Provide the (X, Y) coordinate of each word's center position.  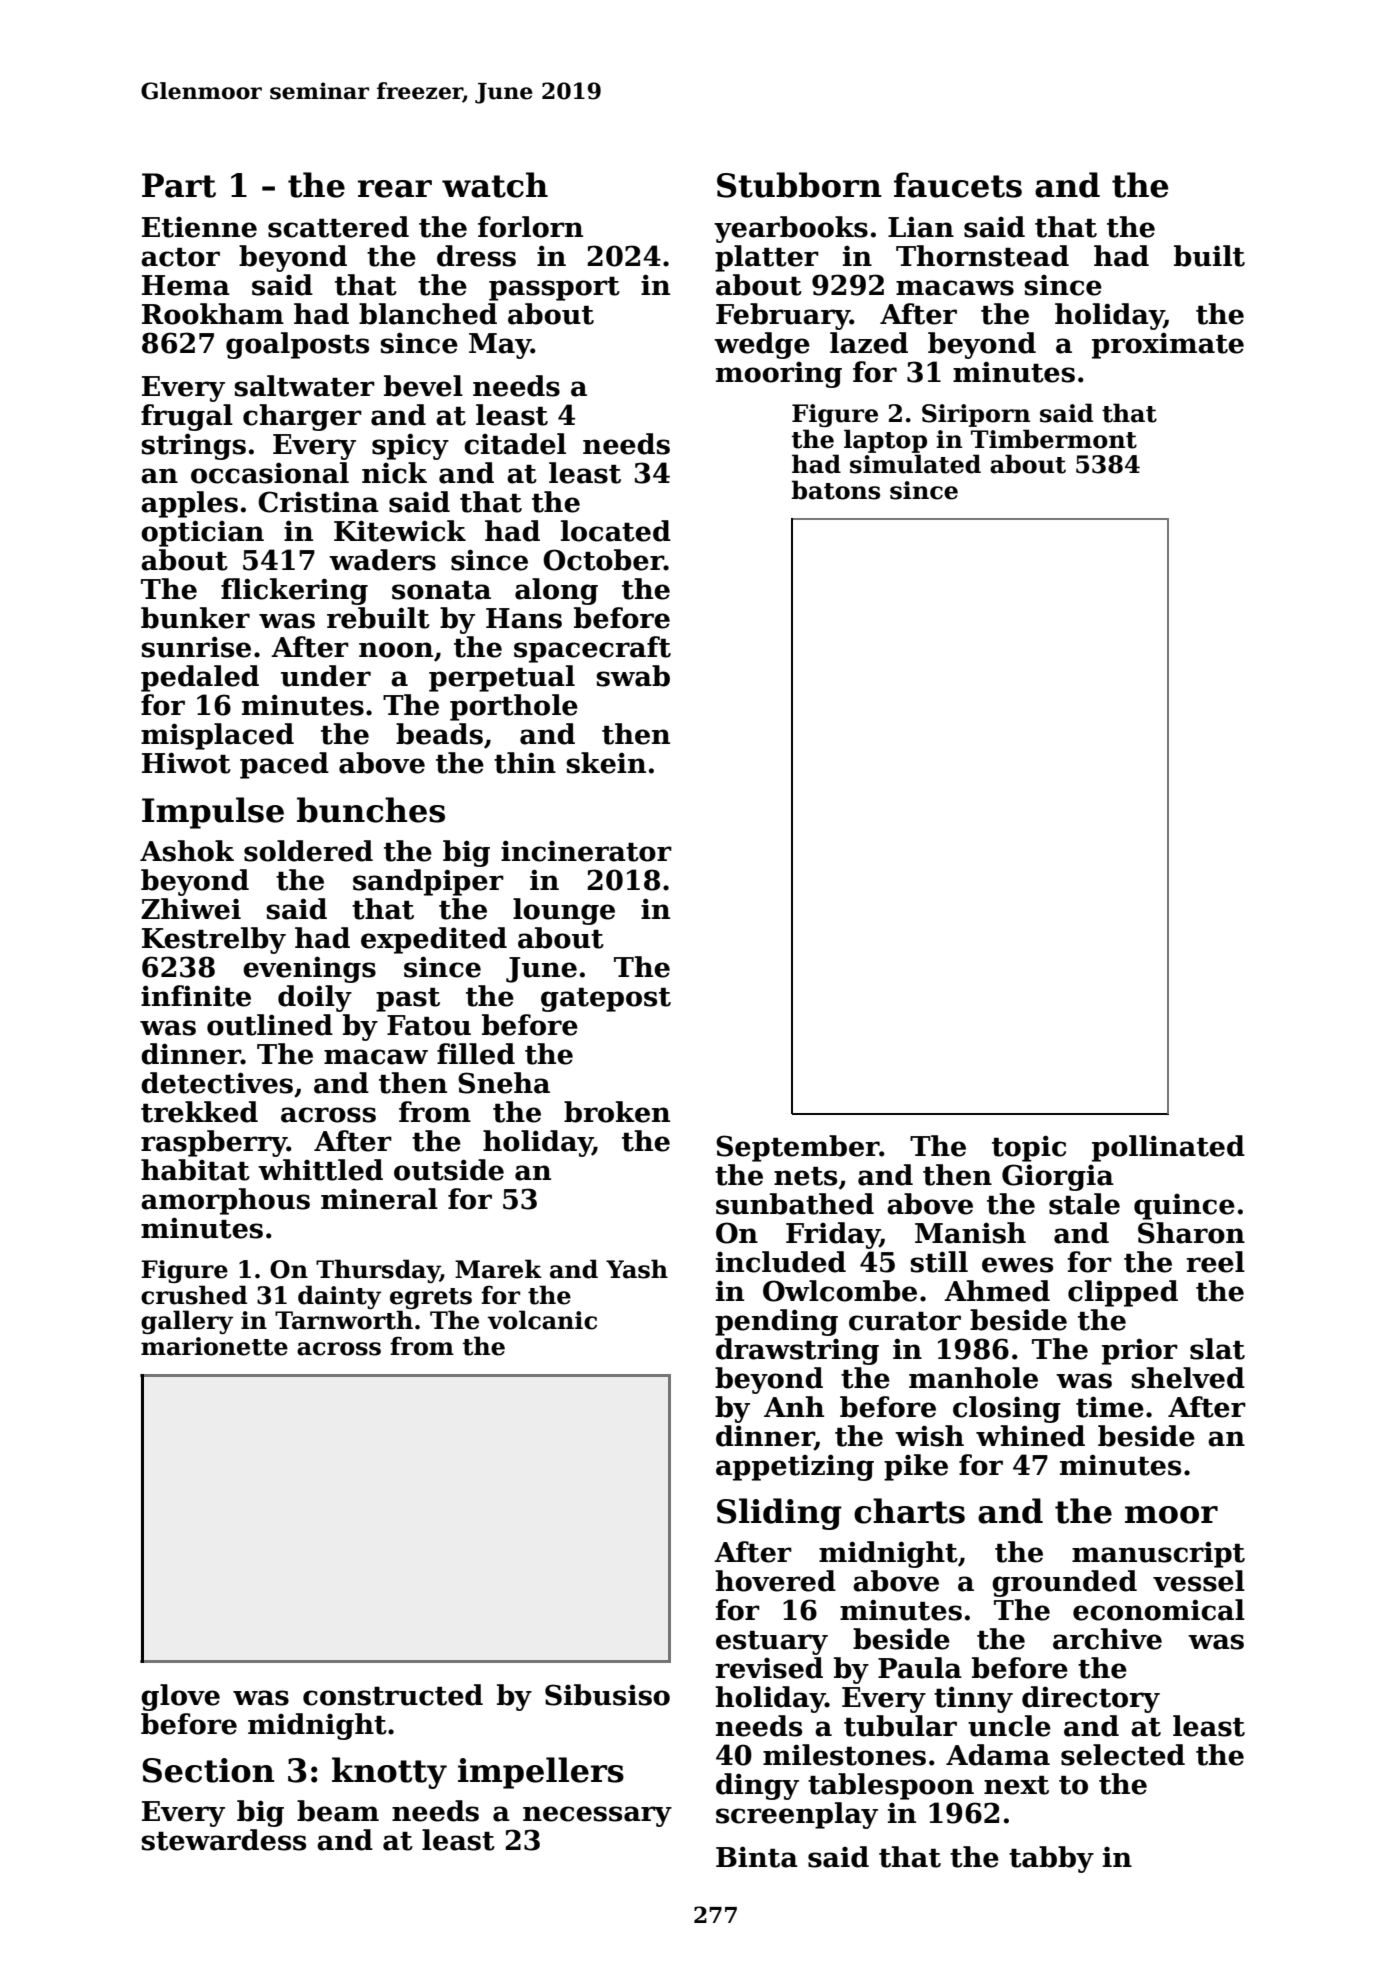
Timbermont (1054, 439)
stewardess (224, 1840)
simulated (915, 464)
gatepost (606, 1000)
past (408, 1000)
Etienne (199, 227)
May (500, 346)
